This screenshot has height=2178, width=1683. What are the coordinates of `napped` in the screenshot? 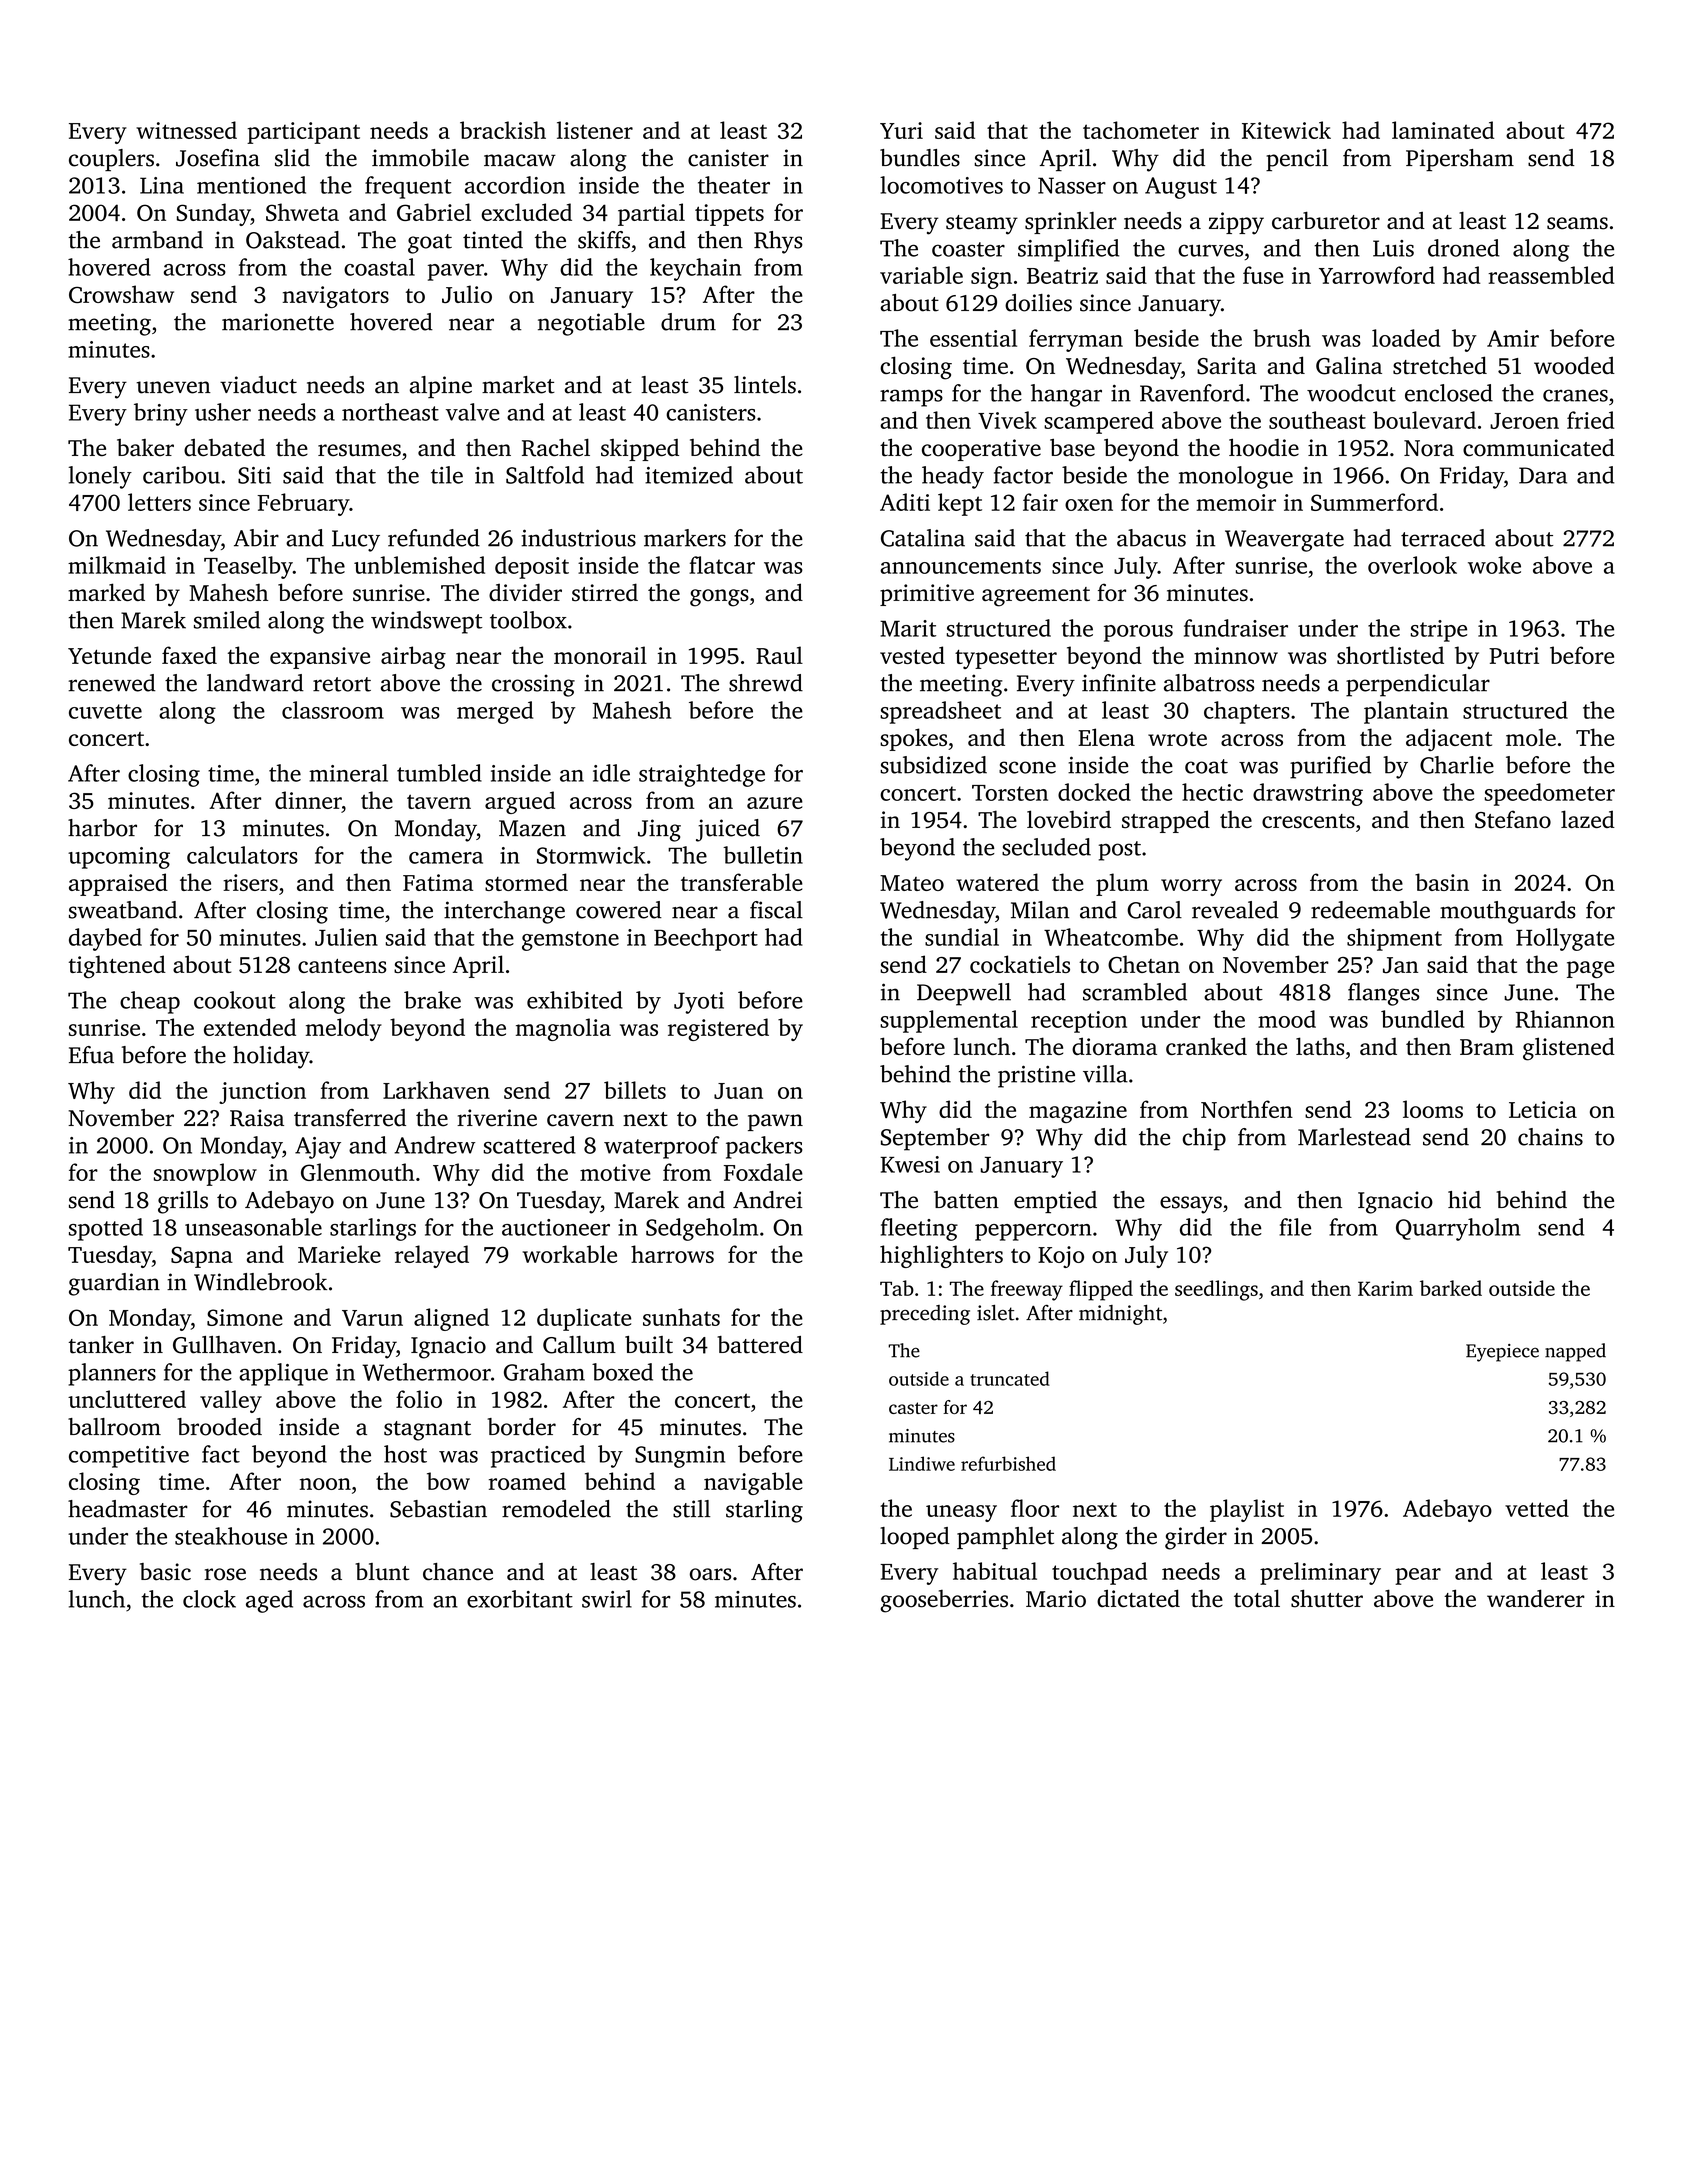 It's located at (1575, 1352).
